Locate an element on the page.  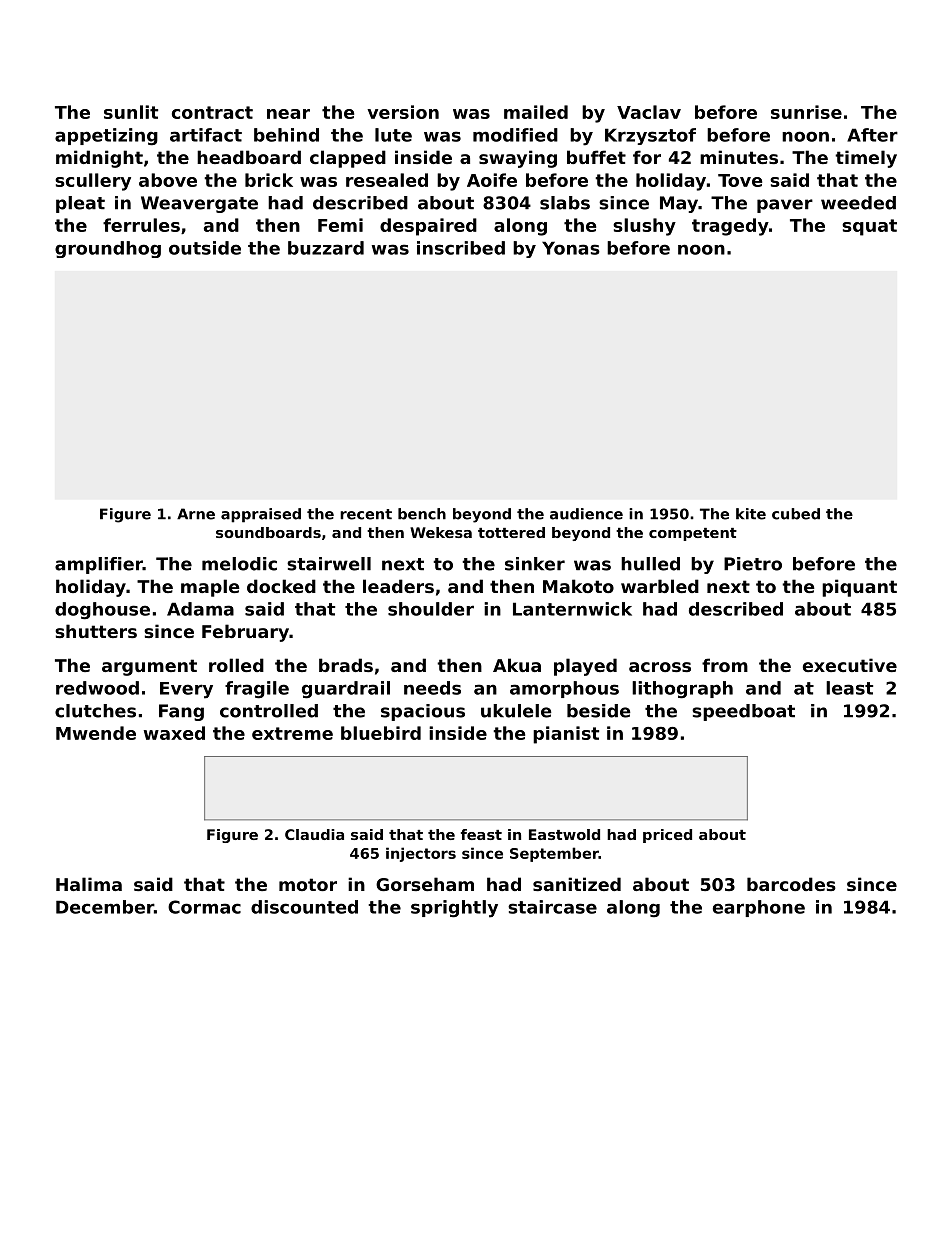
inscribed is located at coordinates (461, 248).
